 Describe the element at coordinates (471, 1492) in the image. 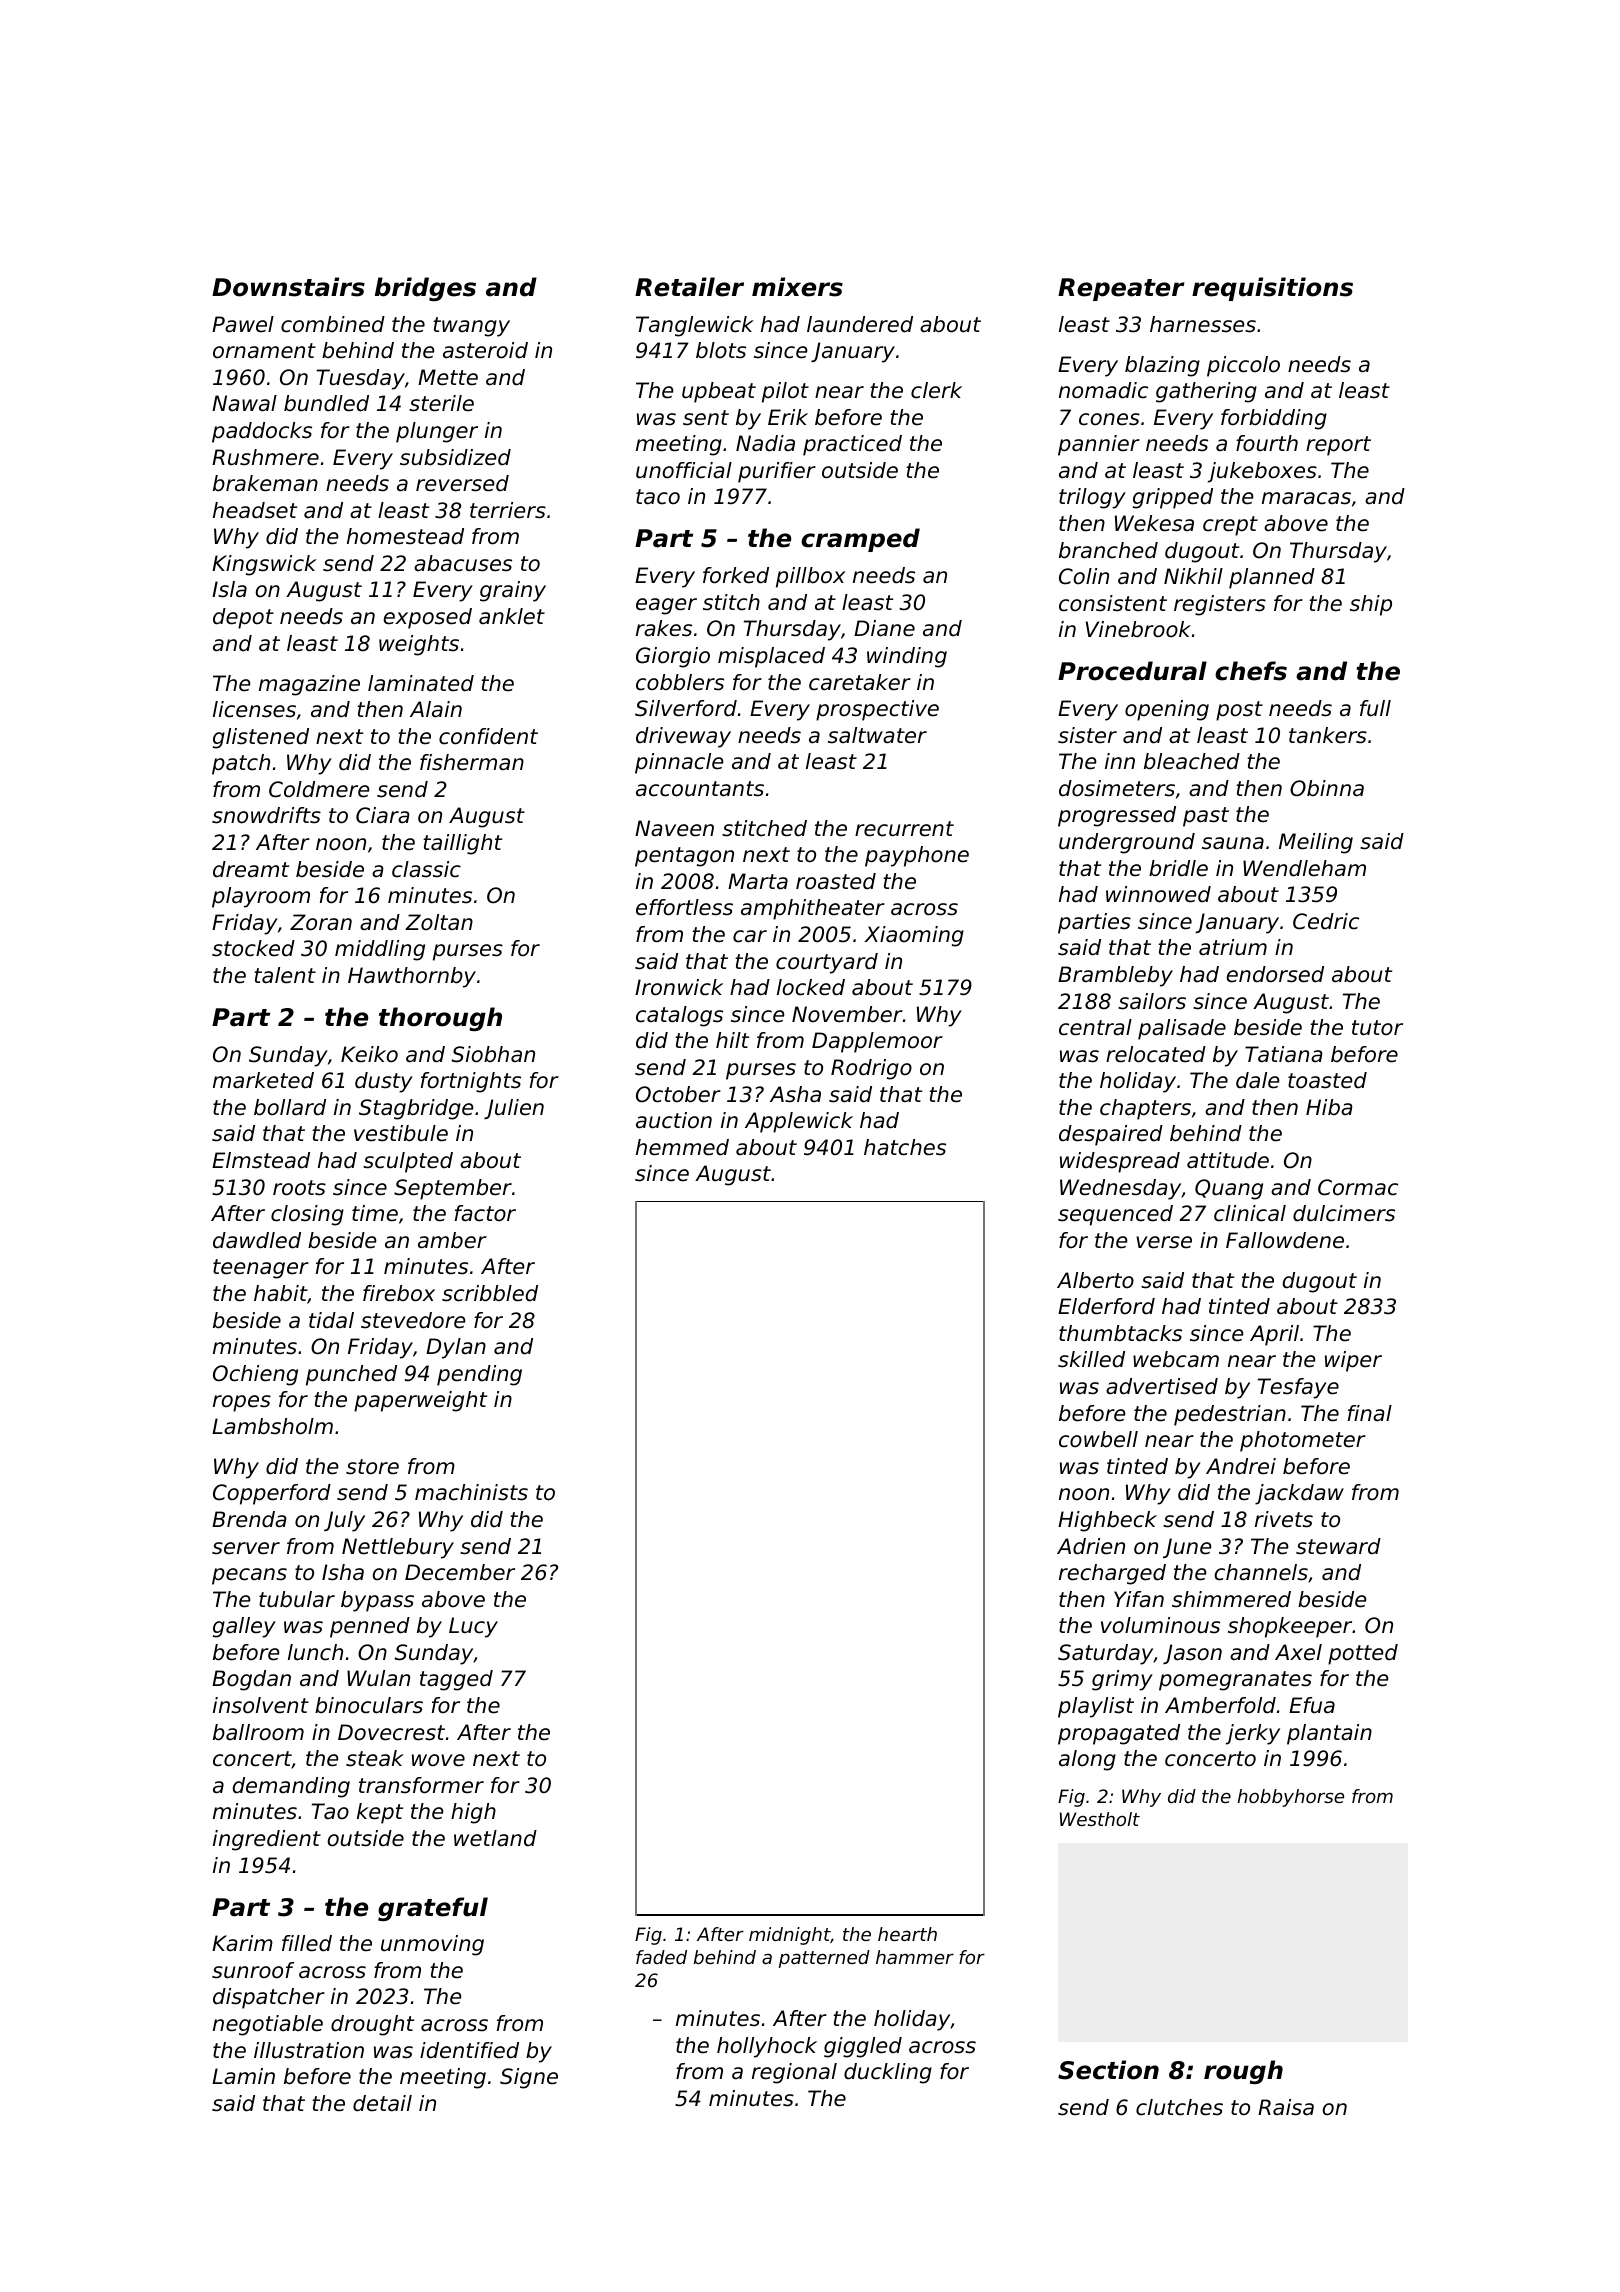

I see `machinists` at that location.
